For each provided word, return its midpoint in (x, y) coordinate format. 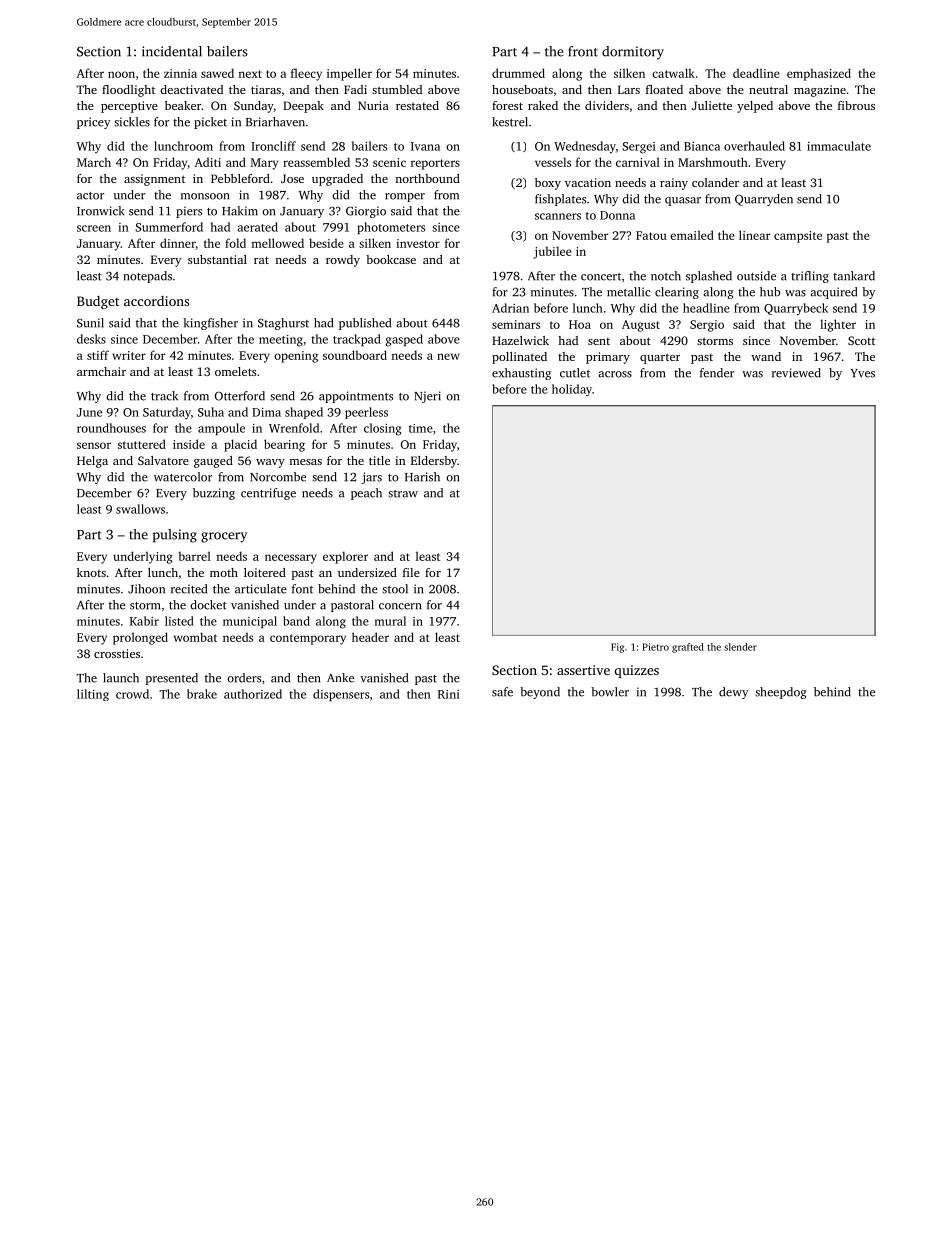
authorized (253, 694)
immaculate (839, 146)
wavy (270, 463)
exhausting (521, 374)
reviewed (796, 373)
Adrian (510, 308)
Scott (861, 340)
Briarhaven (275, 122)
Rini (449, 694)
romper (405, 197)
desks (91, 339)
